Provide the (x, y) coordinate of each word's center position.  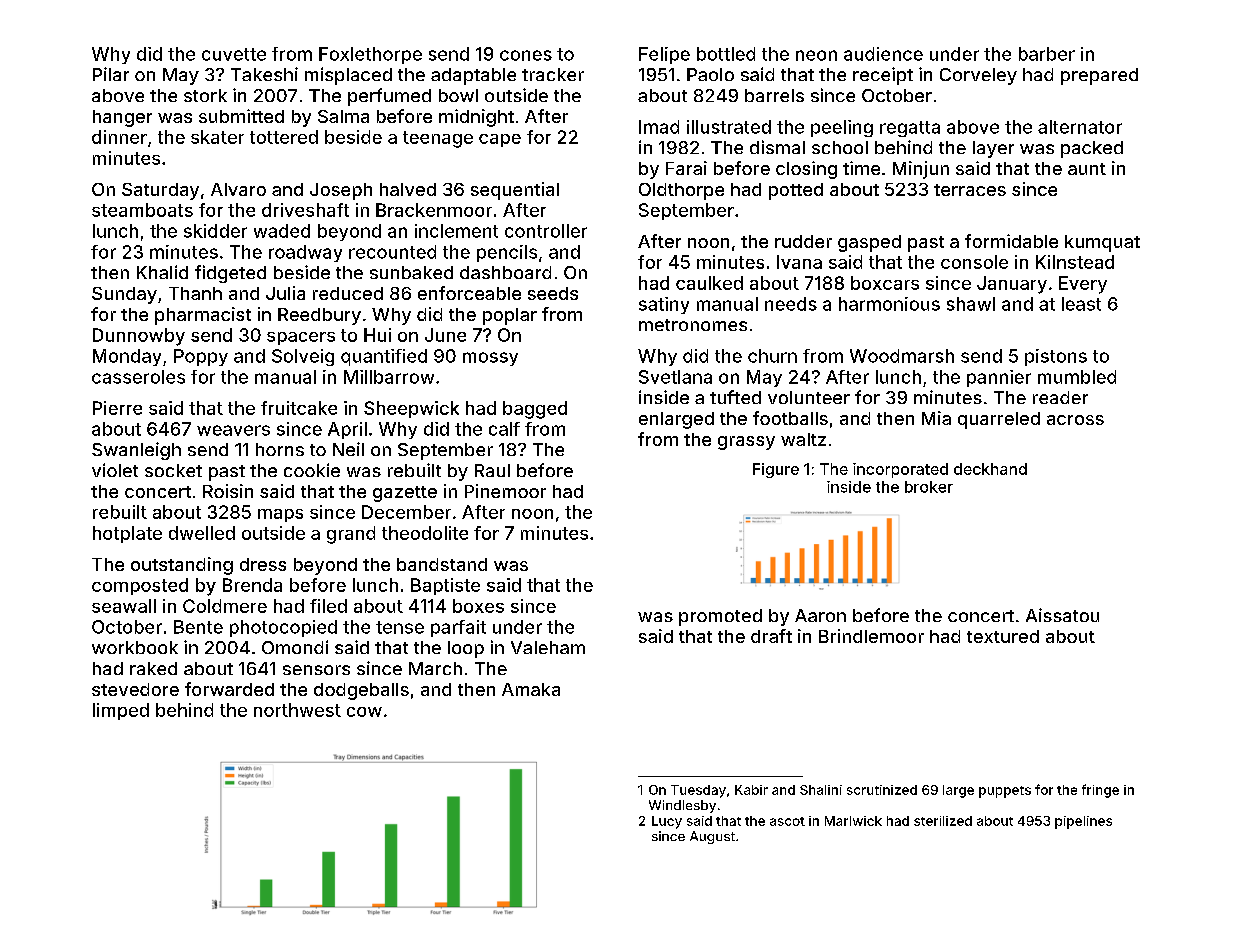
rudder (803, 241)
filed (328, 606)
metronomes (693, 325)
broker (929, 487)
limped (121, 711)
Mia (936, 418)
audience (883, 54)
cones (526, 55)
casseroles (138, 377)
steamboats (142, 210)
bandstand (442, 564)
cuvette (234, 54)
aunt (1087, 169)
